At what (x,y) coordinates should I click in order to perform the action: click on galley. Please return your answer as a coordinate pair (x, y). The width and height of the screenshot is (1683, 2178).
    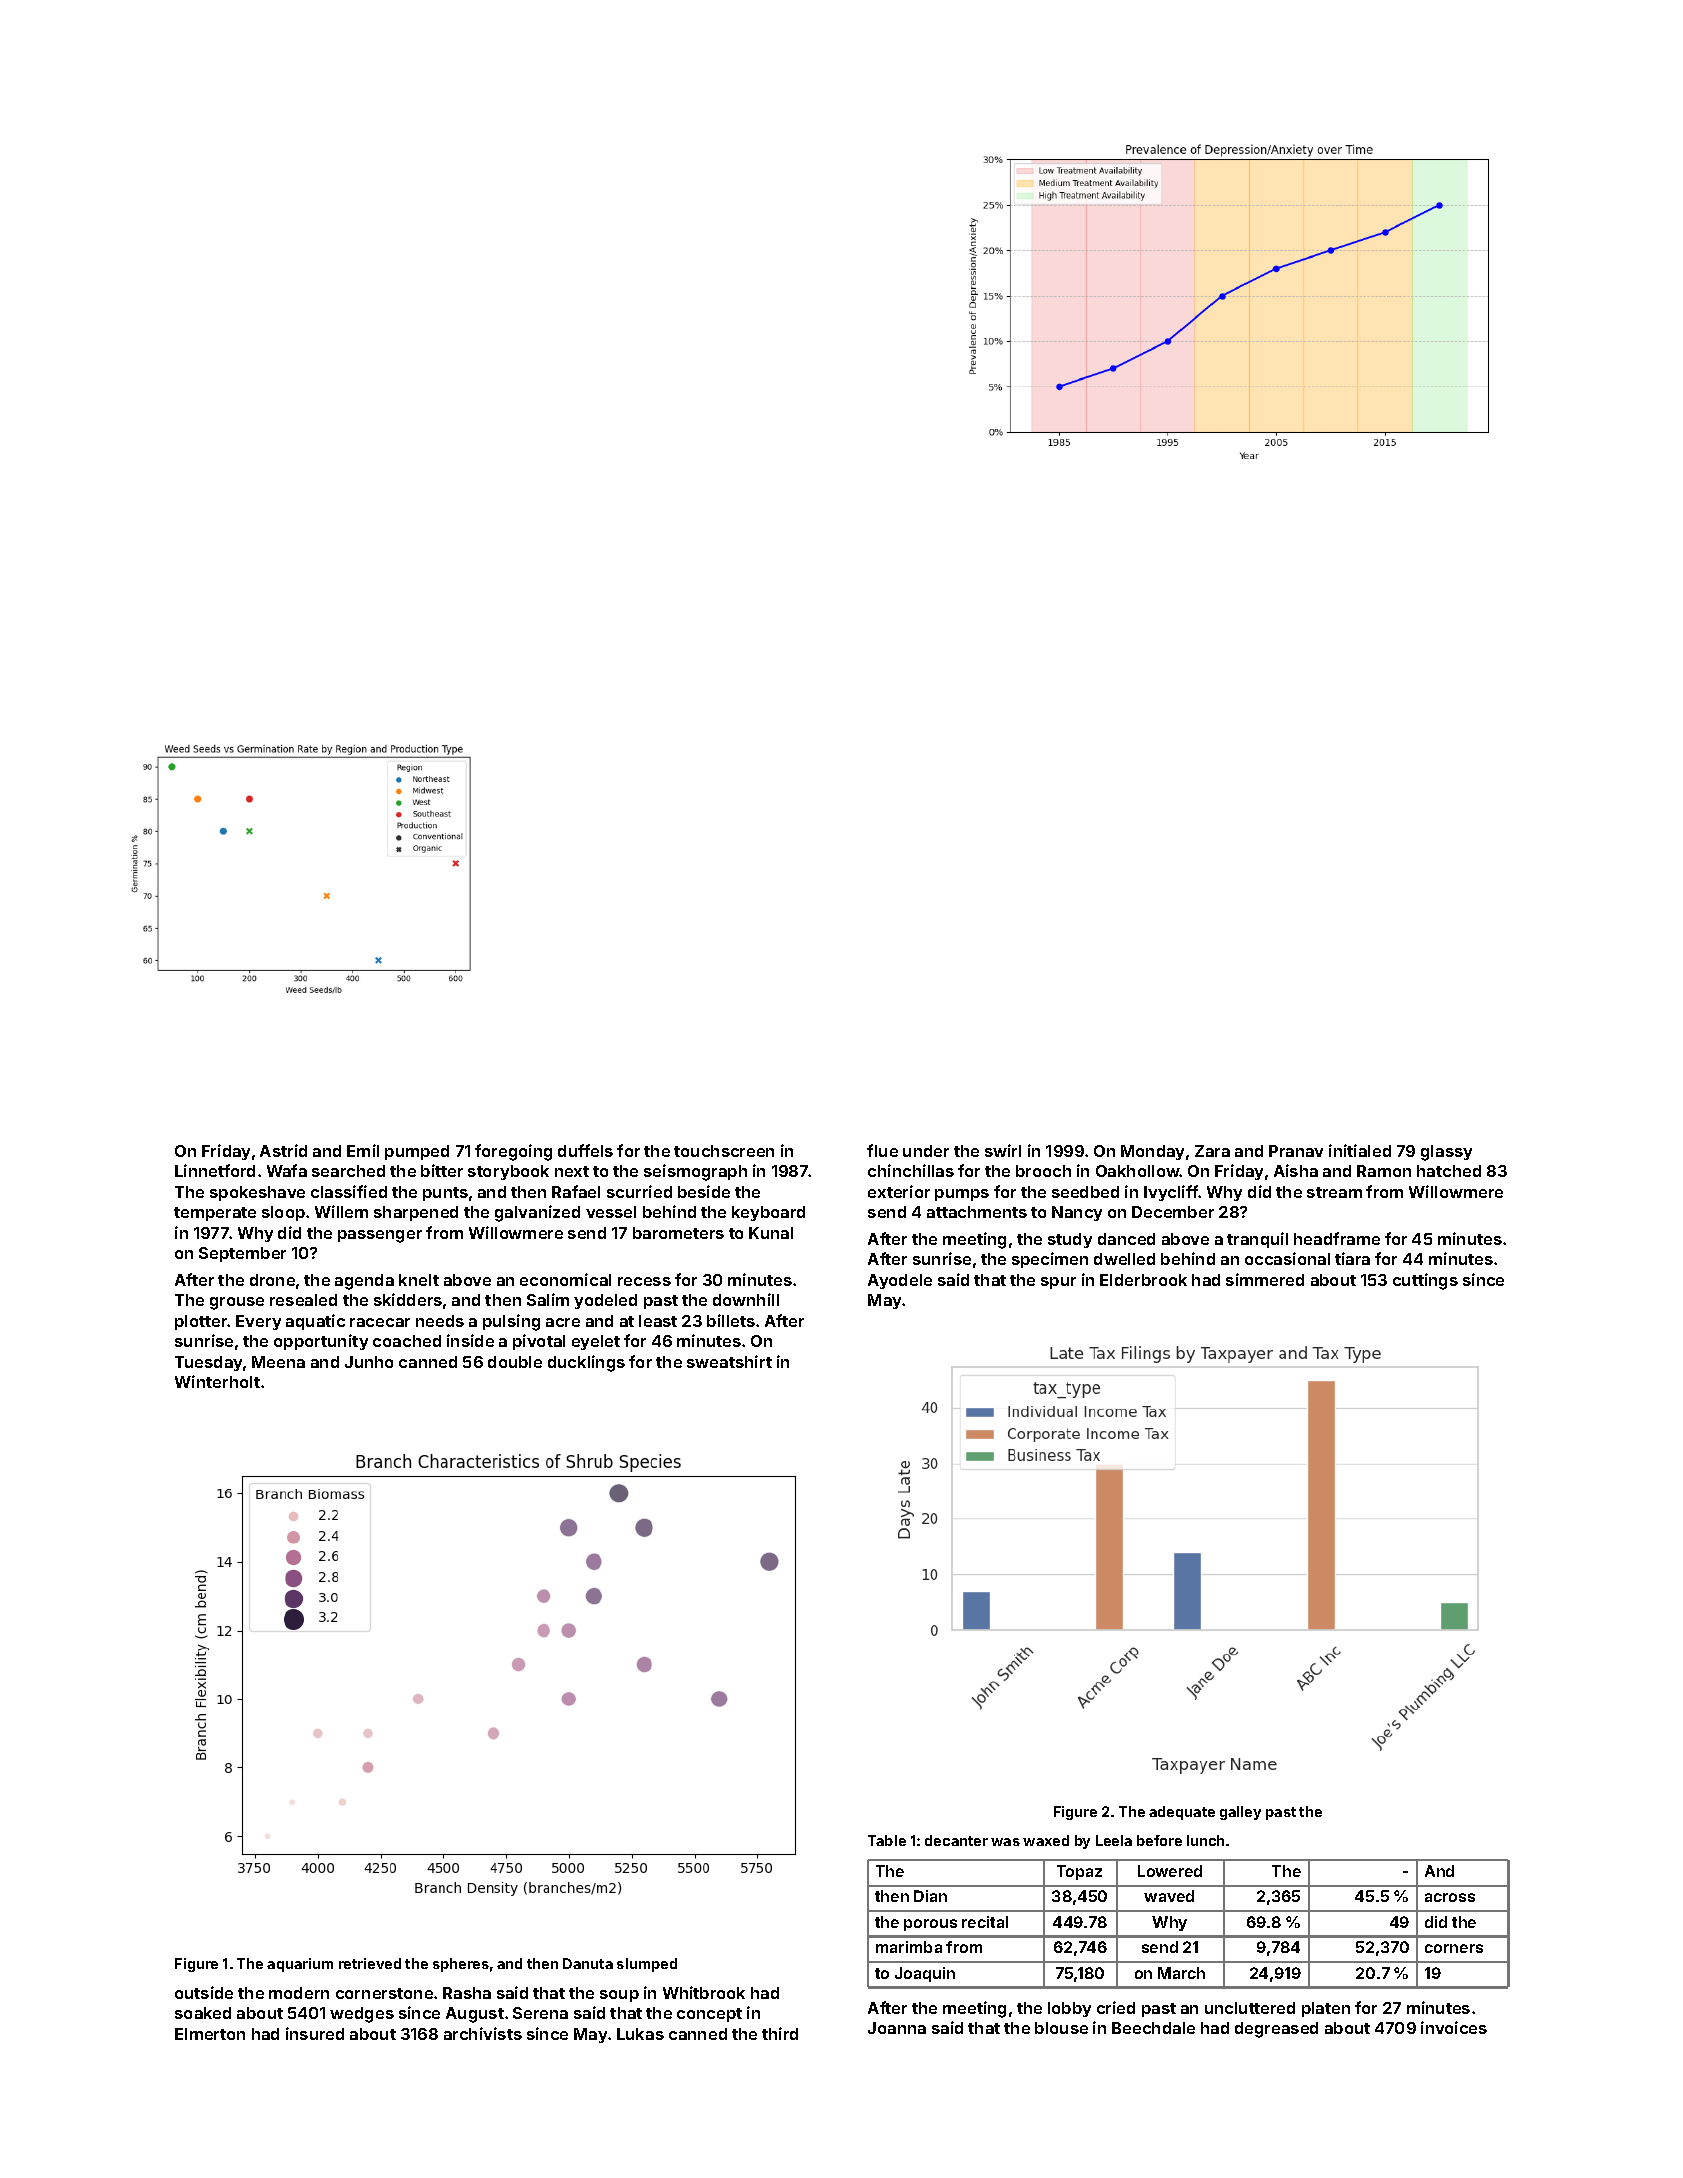
    Looking at the image, I should click on (1240, 1813).
